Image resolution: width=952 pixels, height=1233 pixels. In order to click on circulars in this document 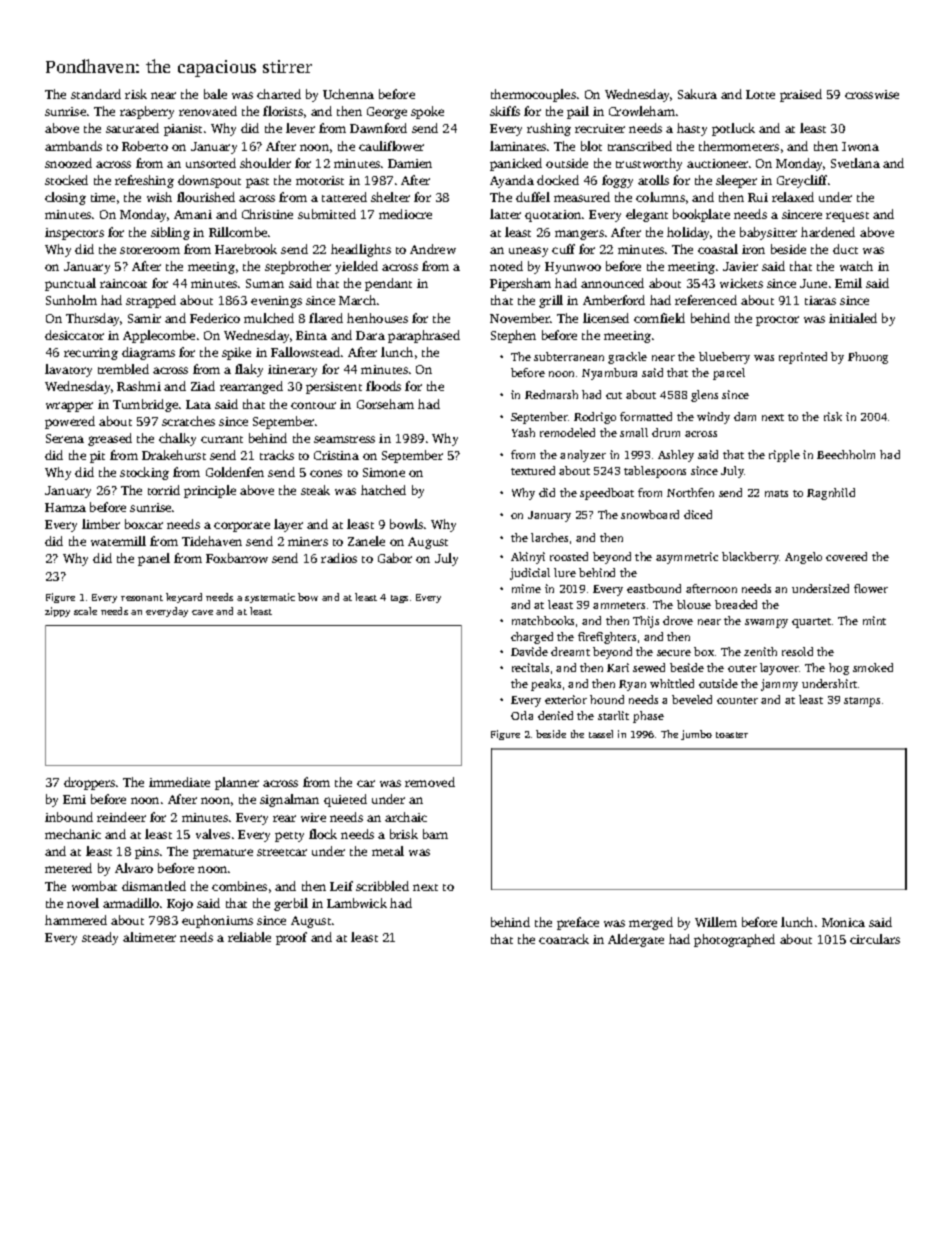, I will do `click(875, 939)`.
